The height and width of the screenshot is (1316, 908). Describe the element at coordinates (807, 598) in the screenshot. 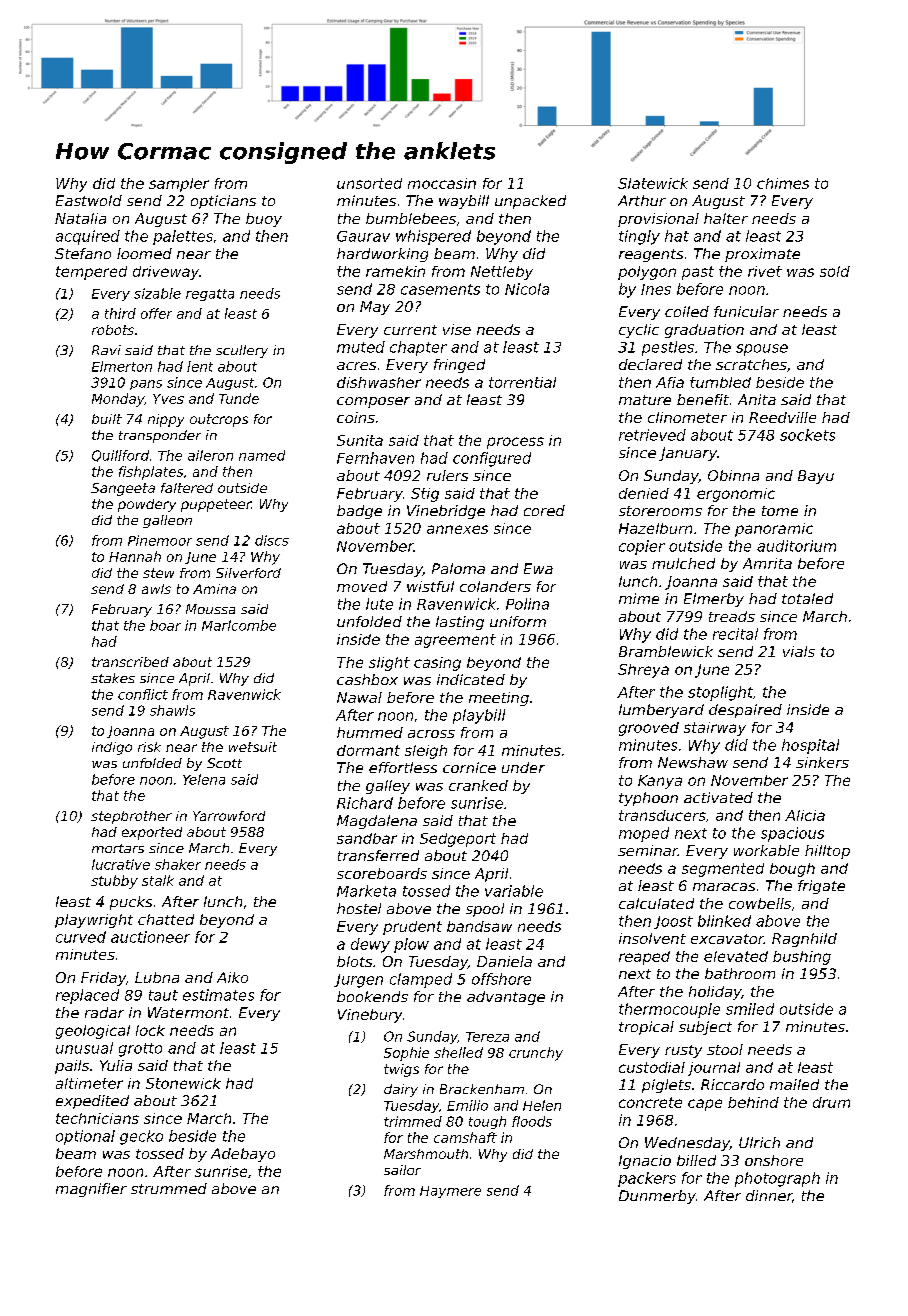

I see `totaled` at that location.
